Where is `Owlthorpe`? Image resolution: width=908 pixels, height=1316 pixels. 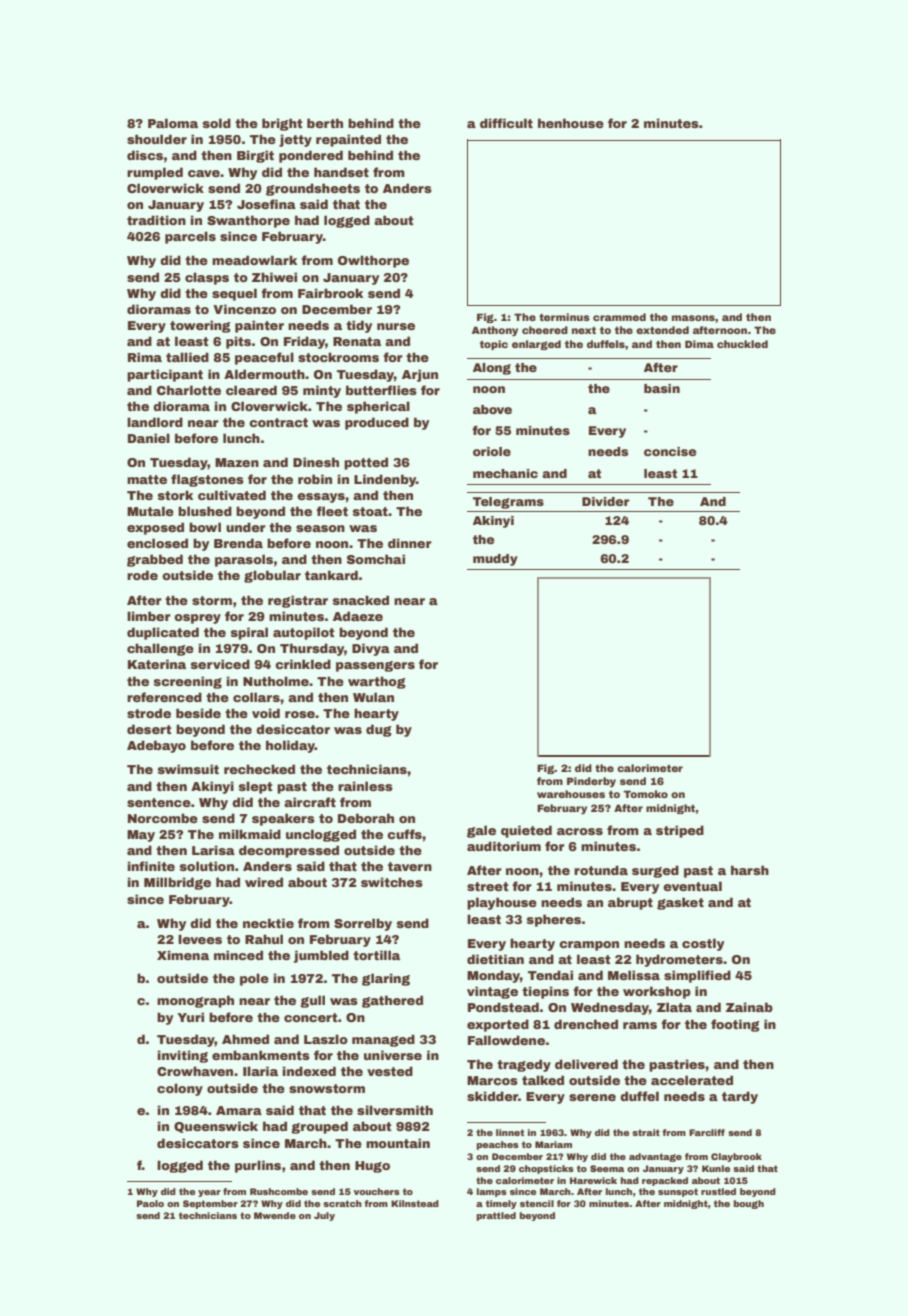 Owlthorpe is located at coordinates (373, 261).
